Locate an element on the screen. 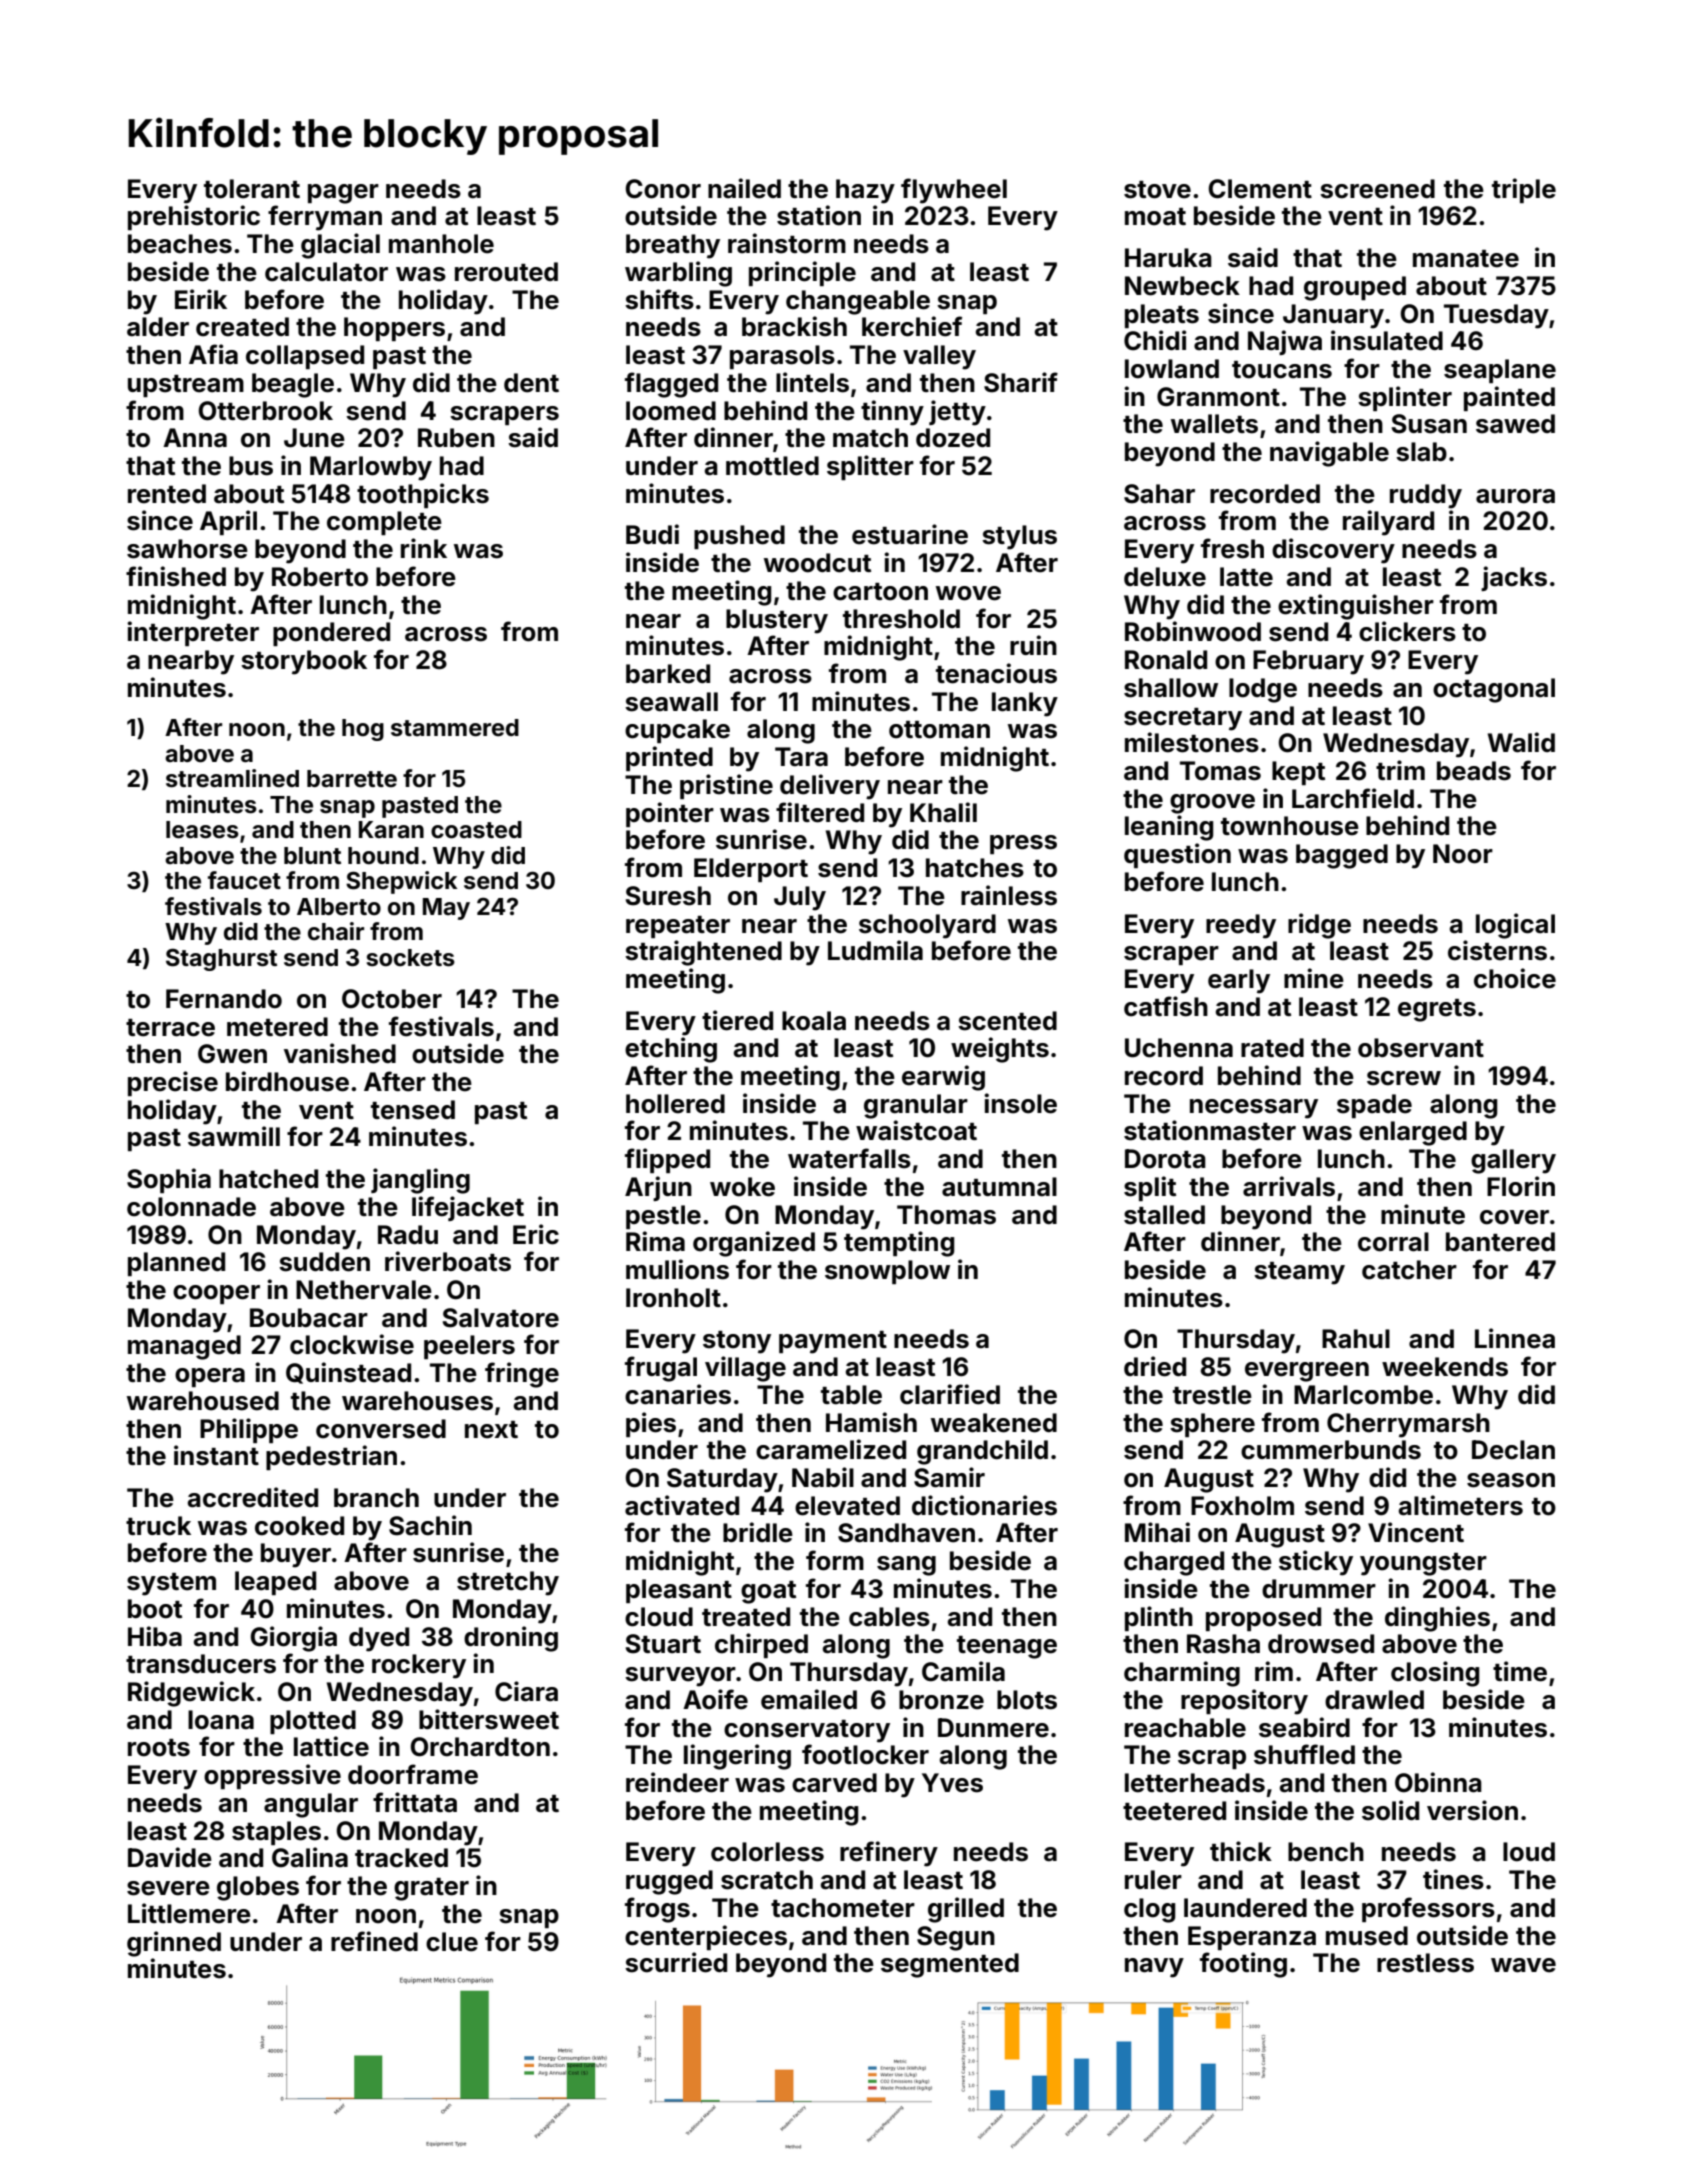 This screenshot has height=2178, width=1683. frittata is located at coordinates (415, 1802).
